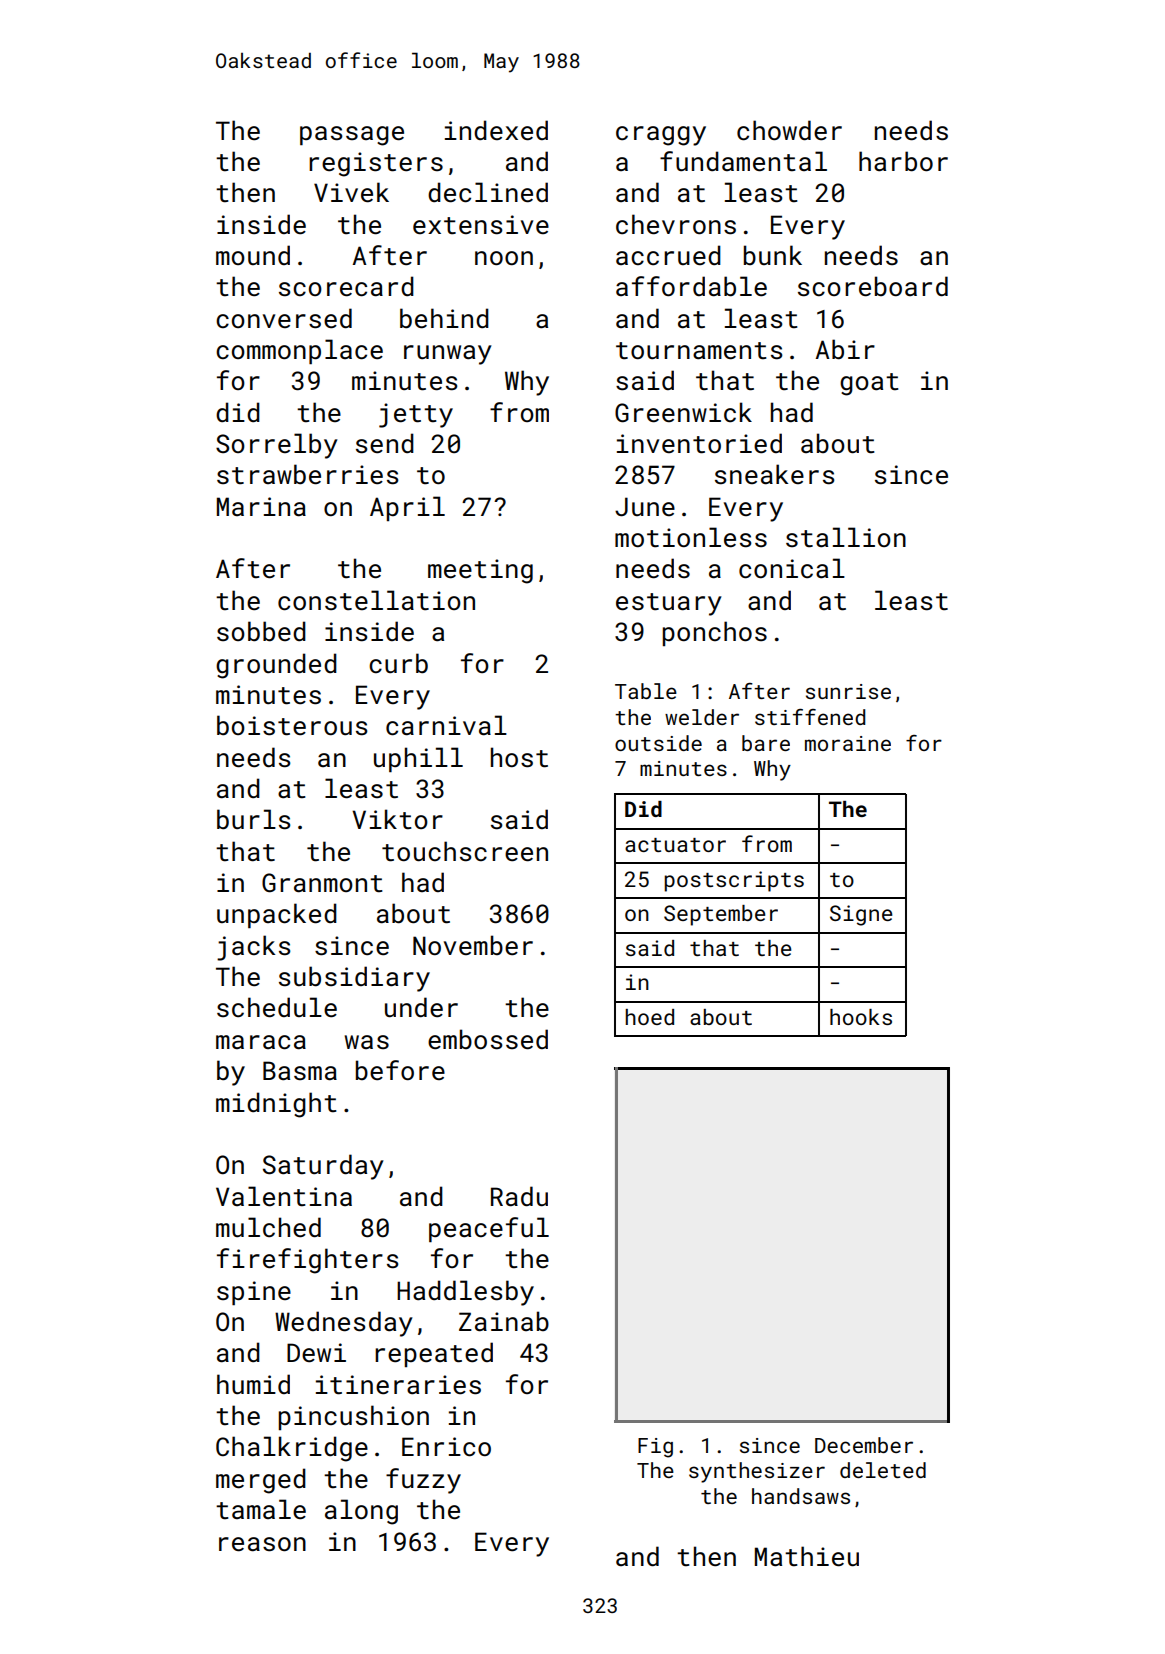 The height and width of the screenshot is (1654, 1165). Describe the element at coordinates (848, 691) in the screenshot. I see `sunrise` at that location.
